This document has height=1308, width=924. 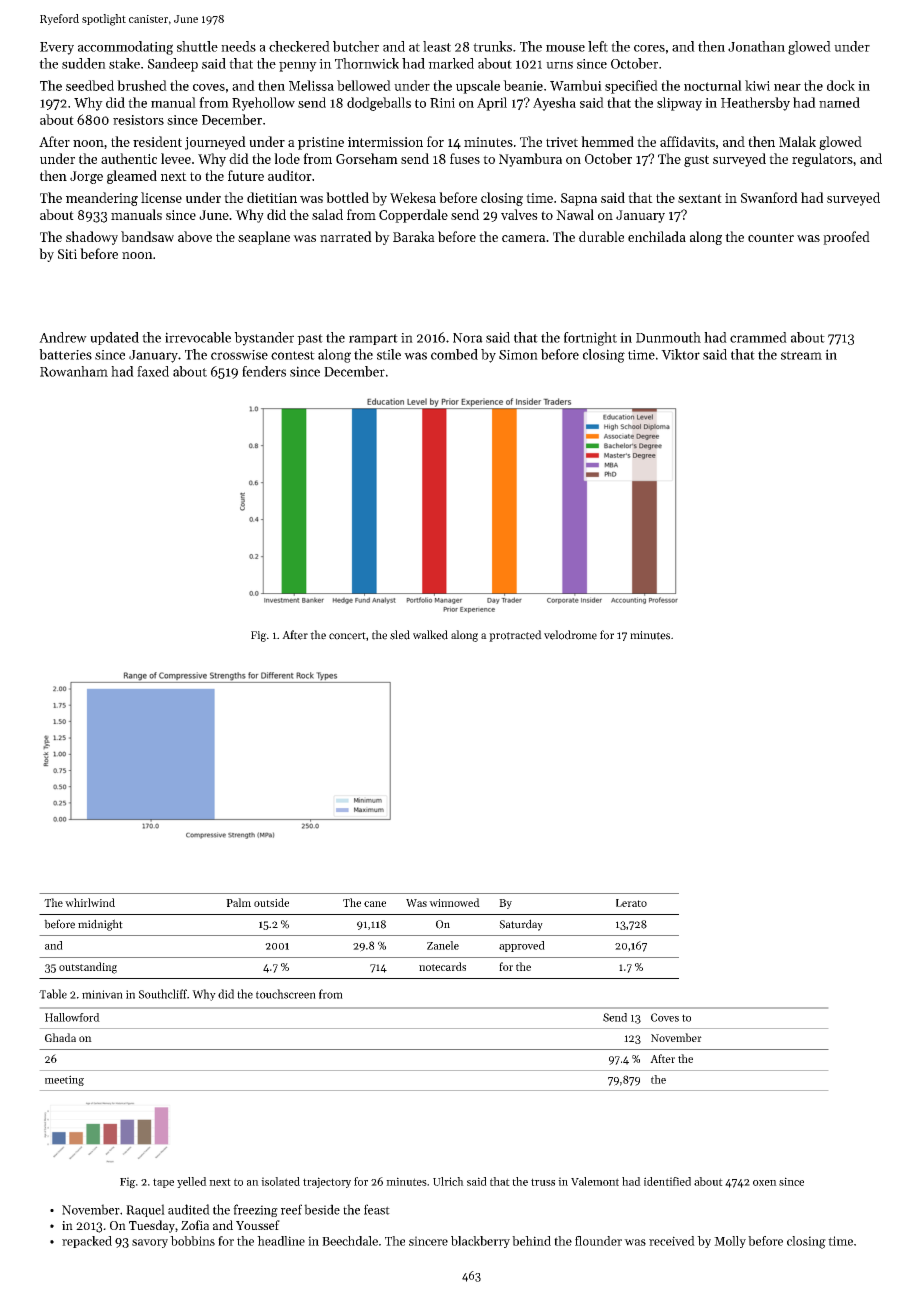 What do you see at coordinates (522, 946) in the document?
I see `approved` at bounding box center [522, 946].
